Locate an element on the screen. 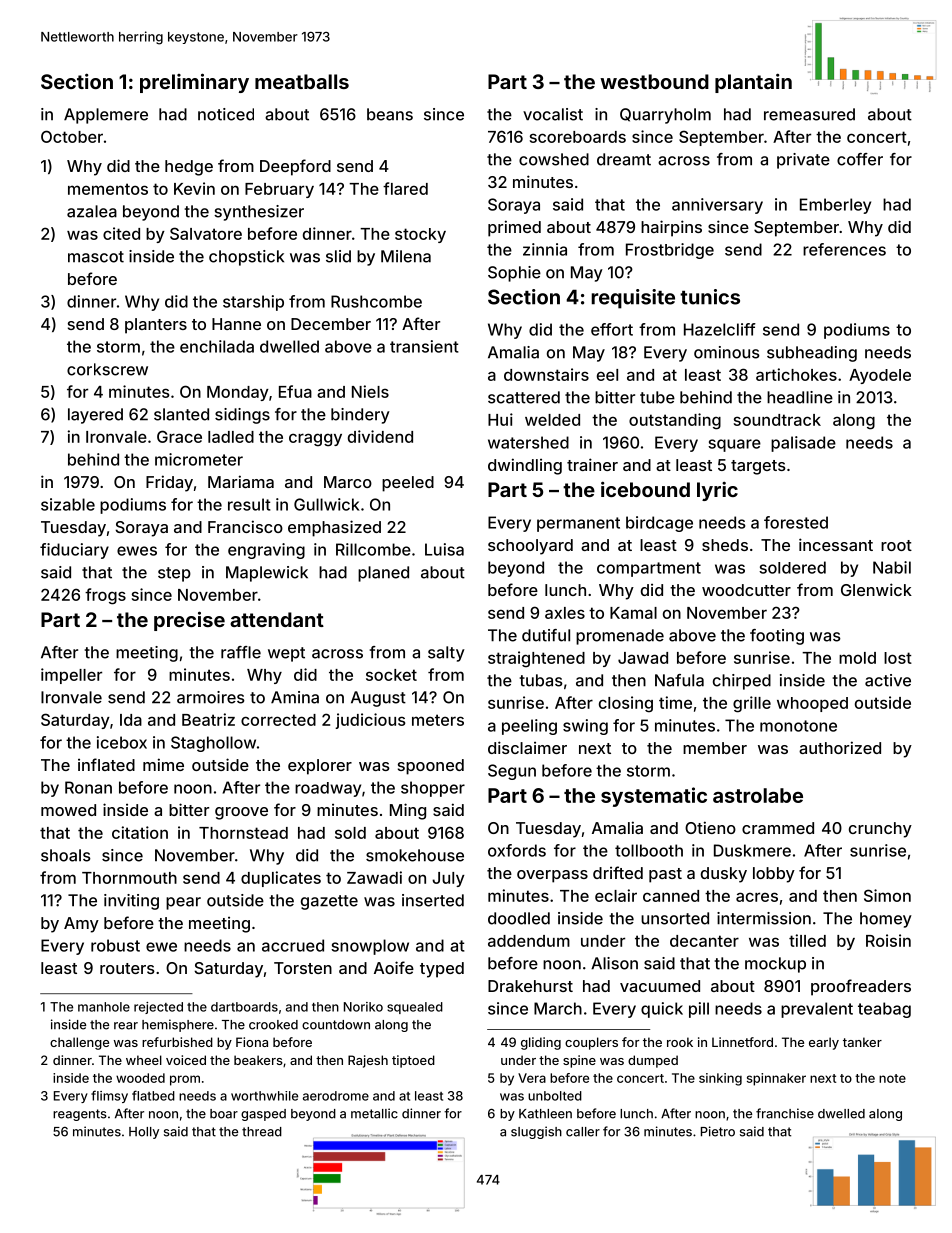  inserted is located at coordinates (433, 900).
